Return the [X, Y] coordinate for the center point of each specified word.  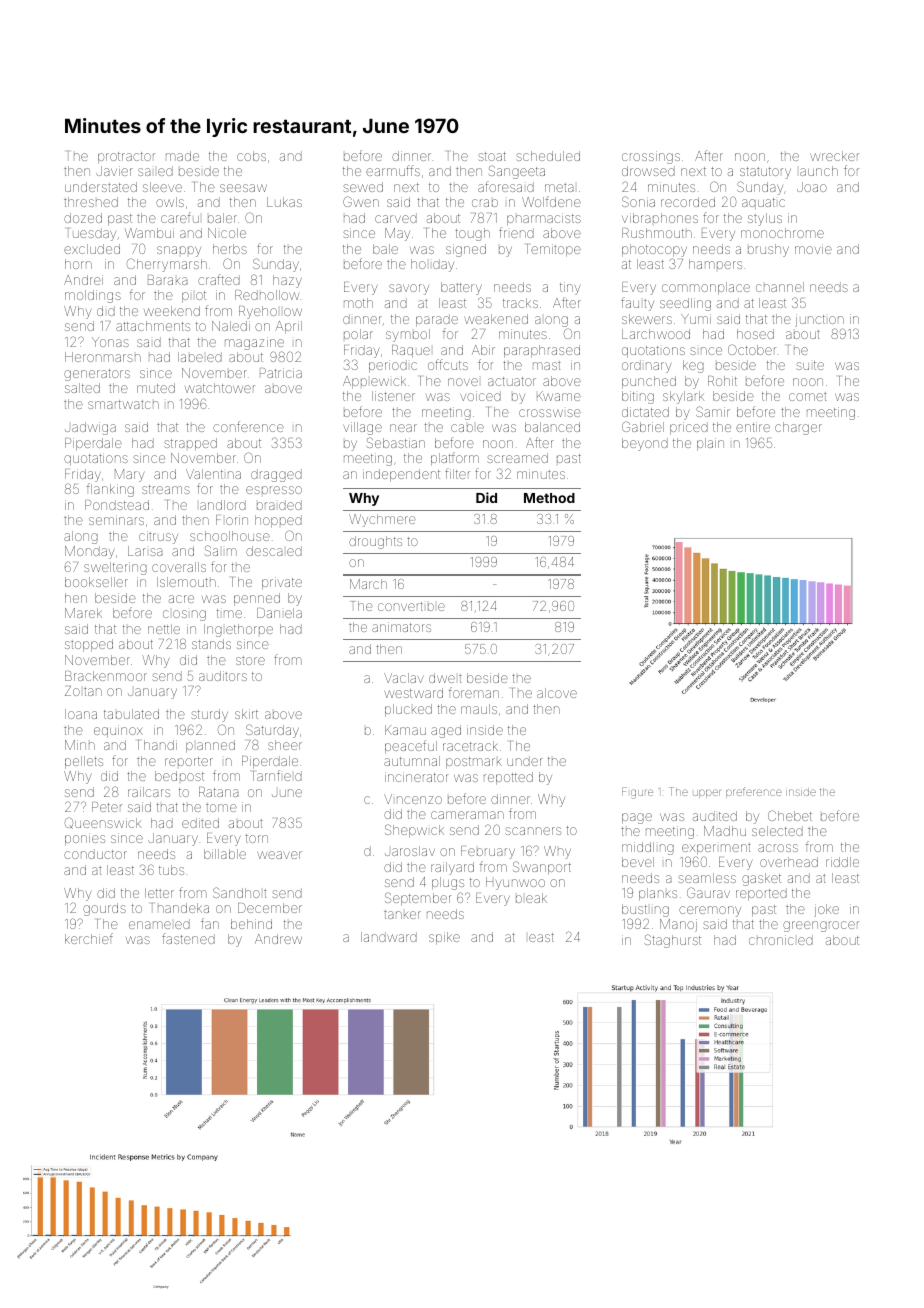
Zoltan [83, 691]
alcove [557, 693]
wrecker [834, 156]
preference [754, 792]
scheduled [548, 156]
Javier [114, 171]
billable [225, 854]
